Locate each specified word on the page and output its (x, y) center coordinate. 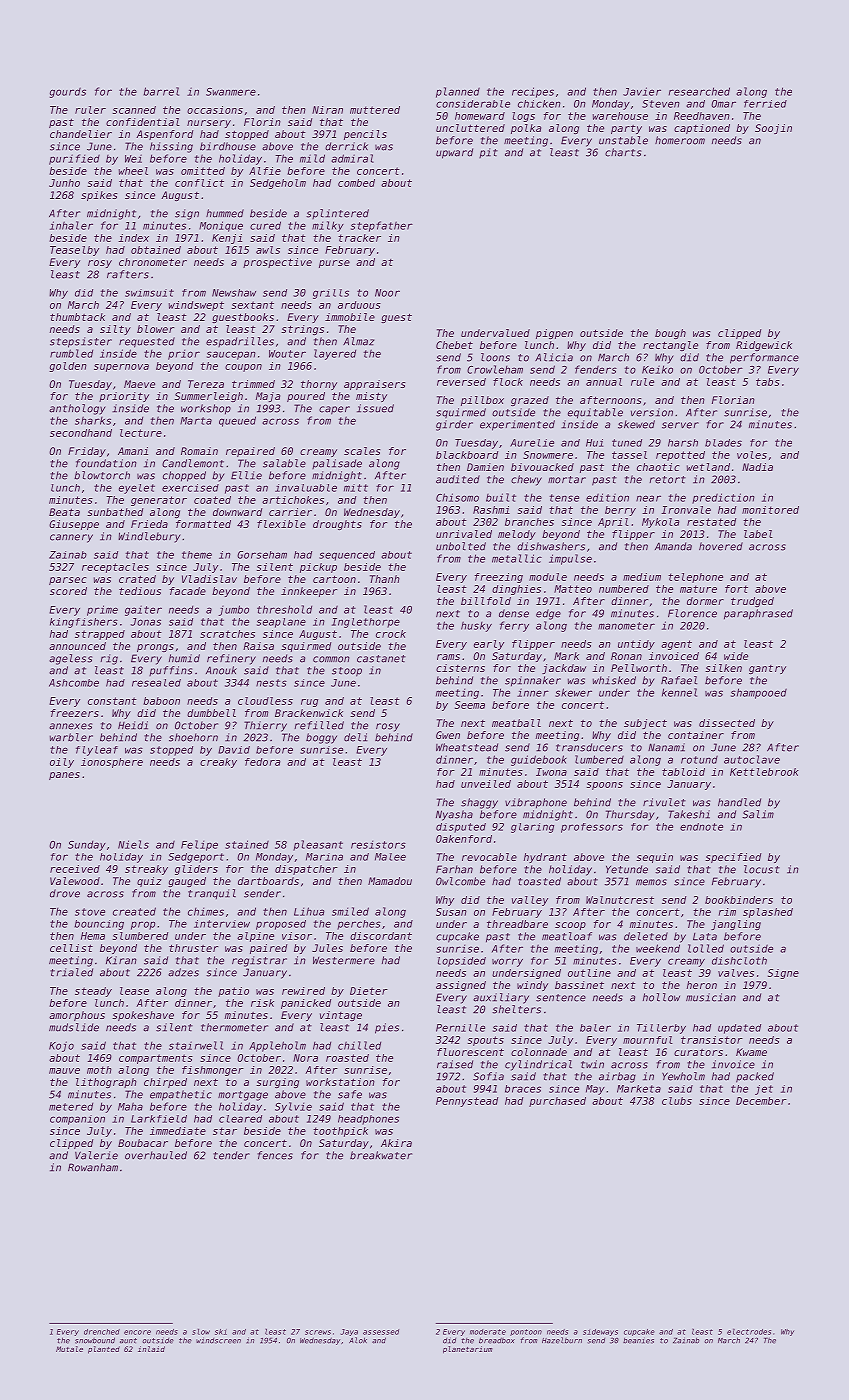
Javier (642, 91)
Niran (327, 110)
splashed (768, 913)
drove (65, 893)
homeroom (680, 140)
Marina (324, 857)
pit (488, 153)
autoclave (752, 759)
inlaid (151, 1349)
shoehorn (193, 737)
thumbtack (77, 317)
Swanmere (231, 92)
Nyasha (454, 815)
